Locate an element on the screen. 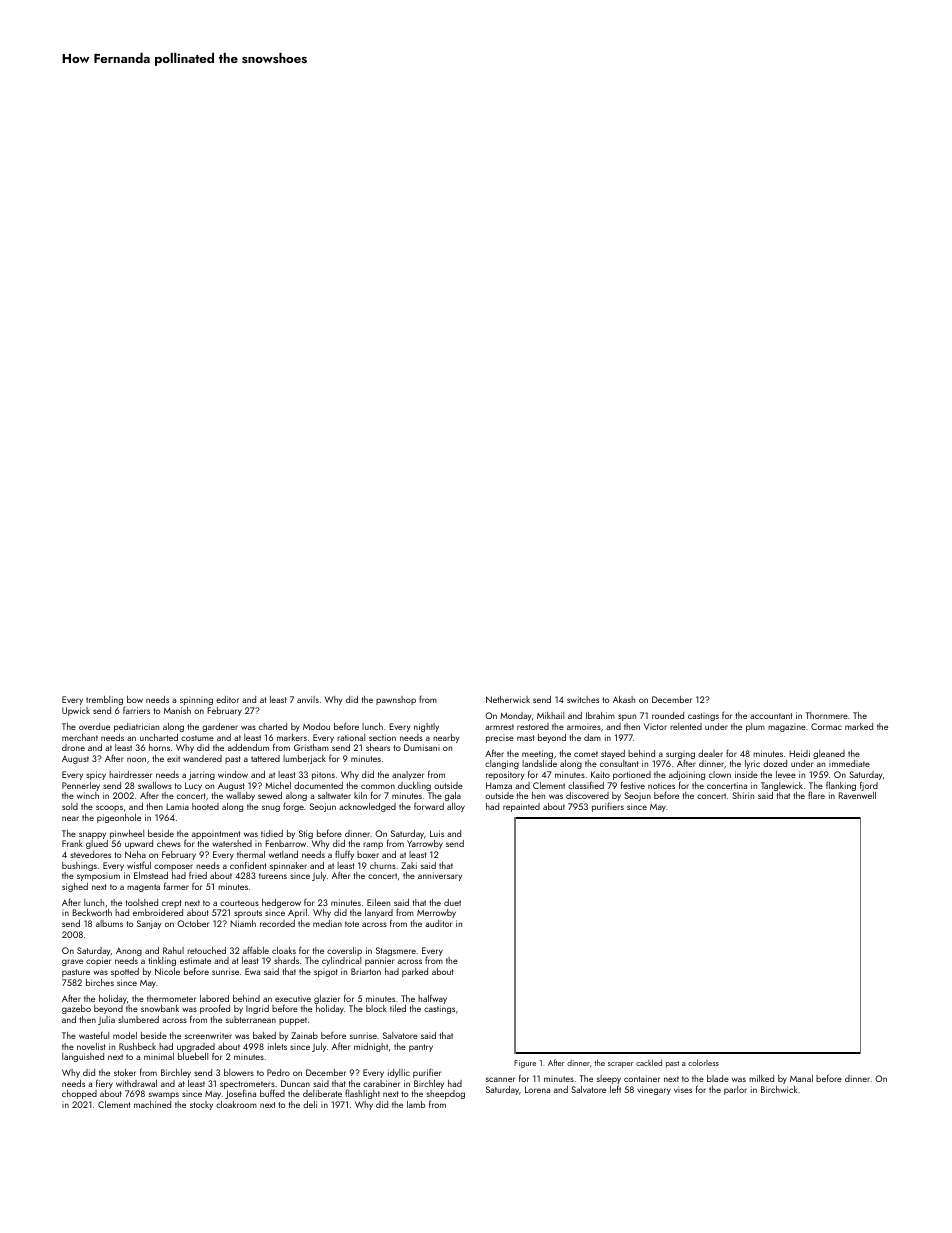 This screenshot has width=952, height=1233. parlor is located at coordinates (735, 1090).
